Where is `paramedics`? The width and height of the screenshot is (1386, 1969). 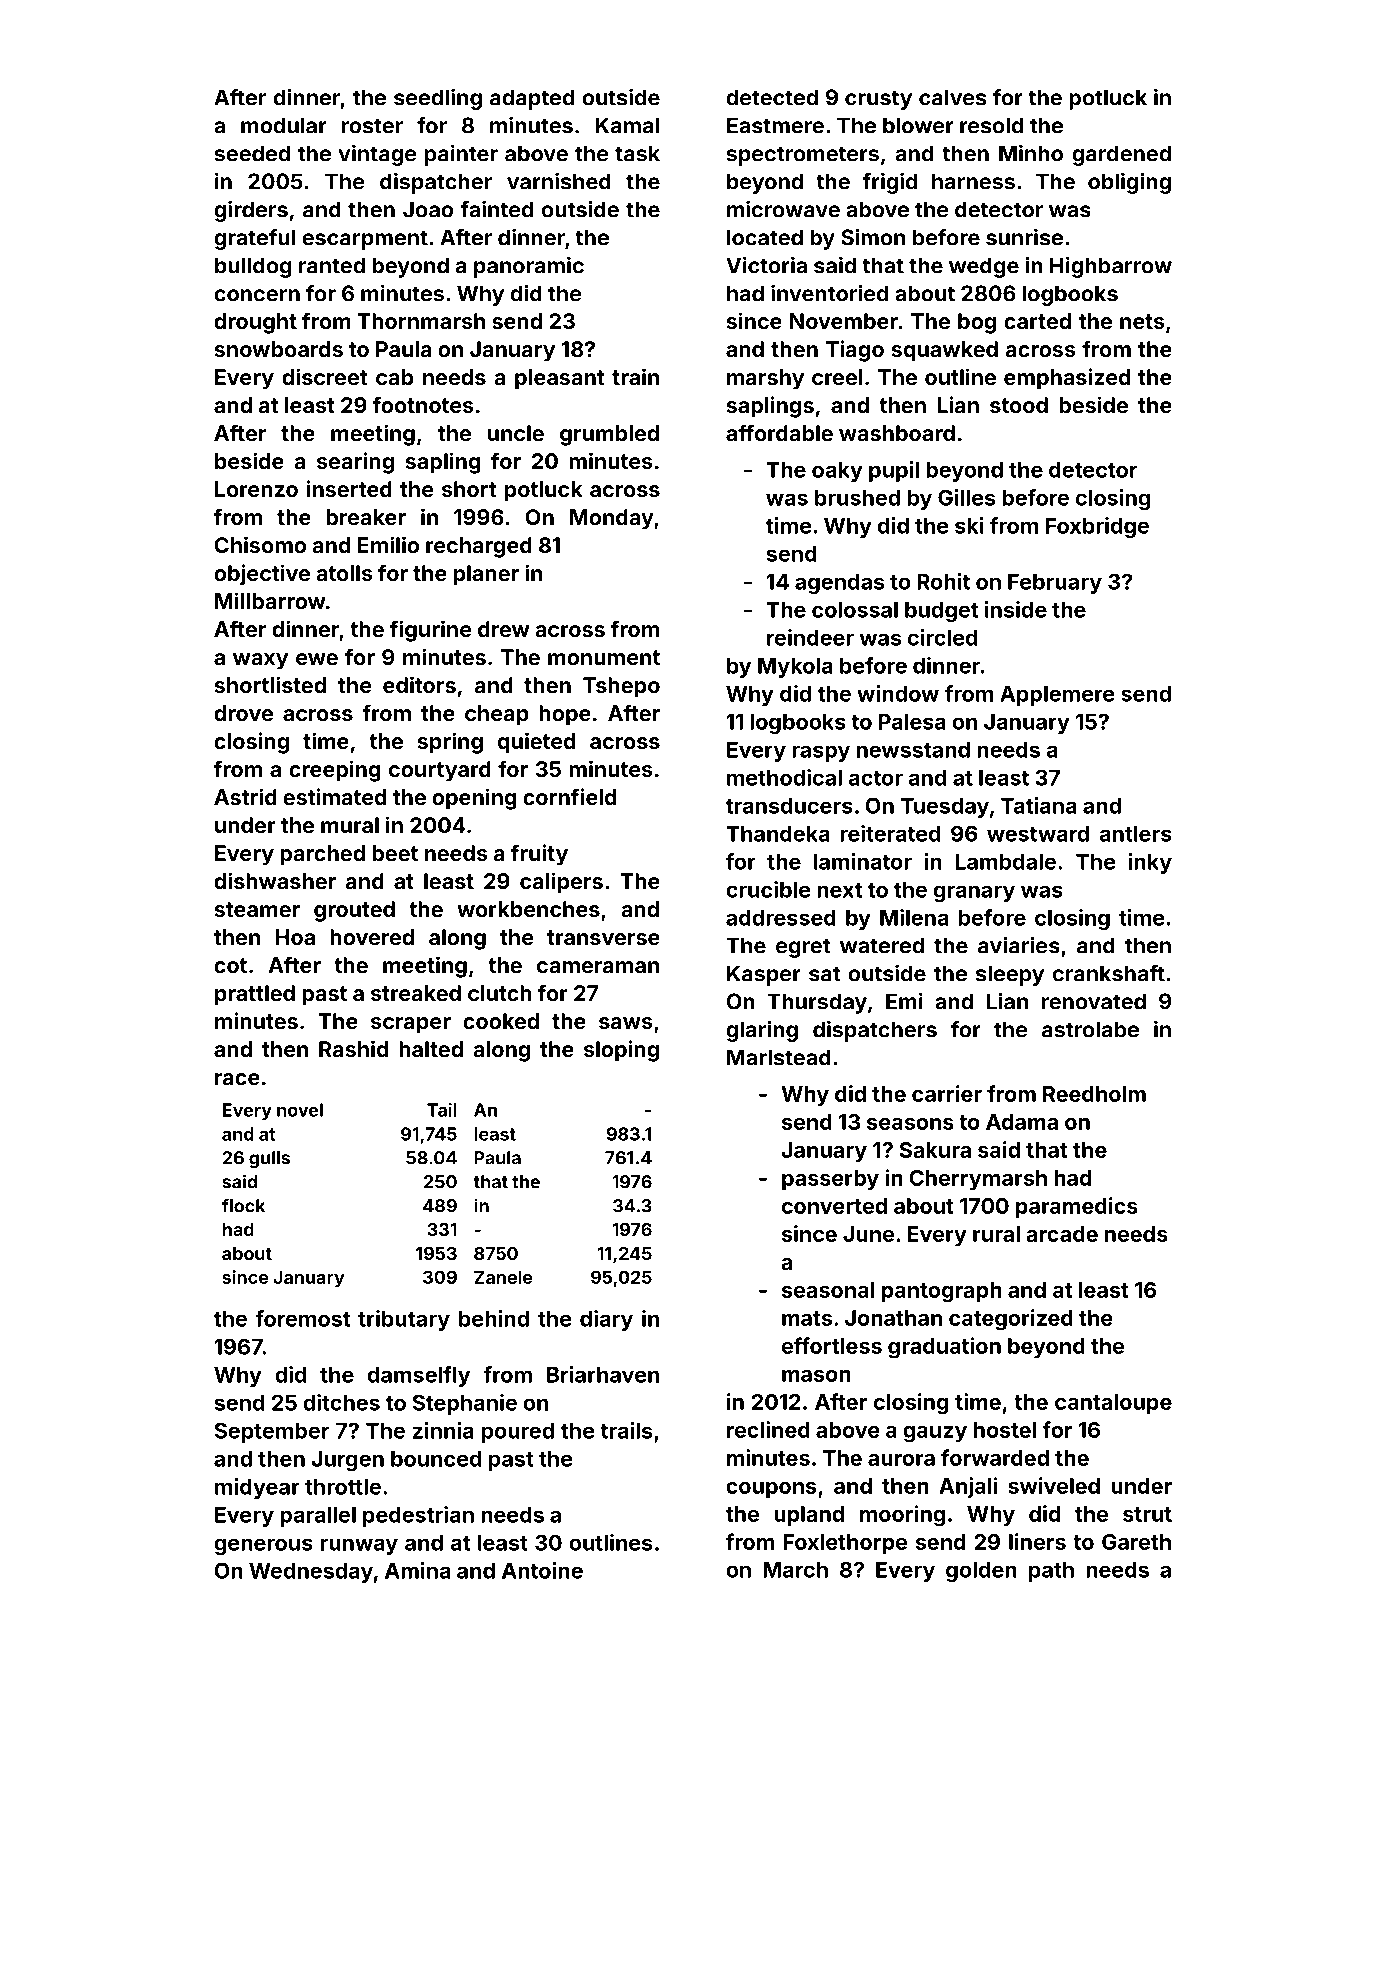 paramedics is located at coordinates (1077, 1207).
